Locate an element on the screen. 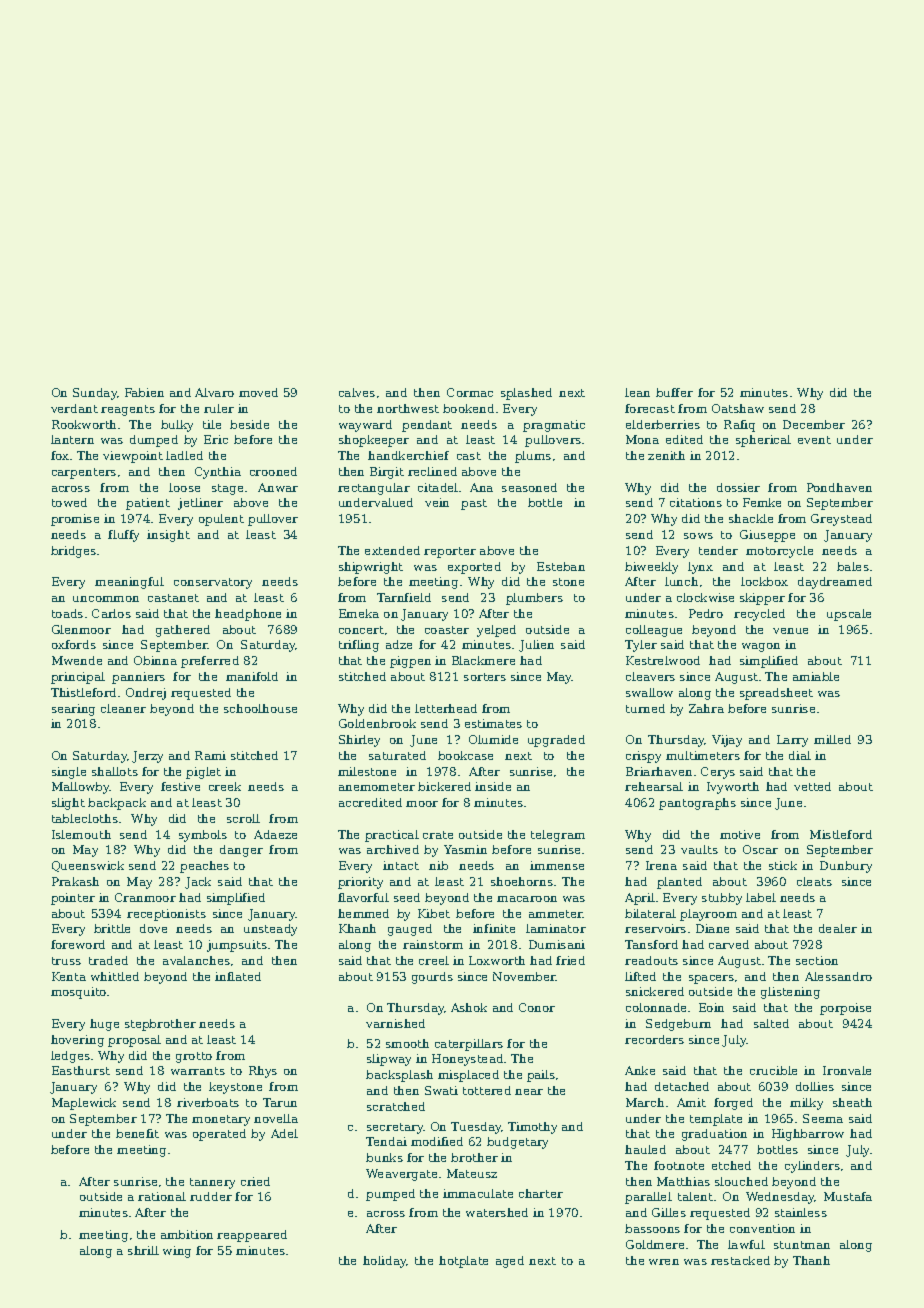 The image size is (924, 1308). holiday is located at coordinates (385, 1262).
